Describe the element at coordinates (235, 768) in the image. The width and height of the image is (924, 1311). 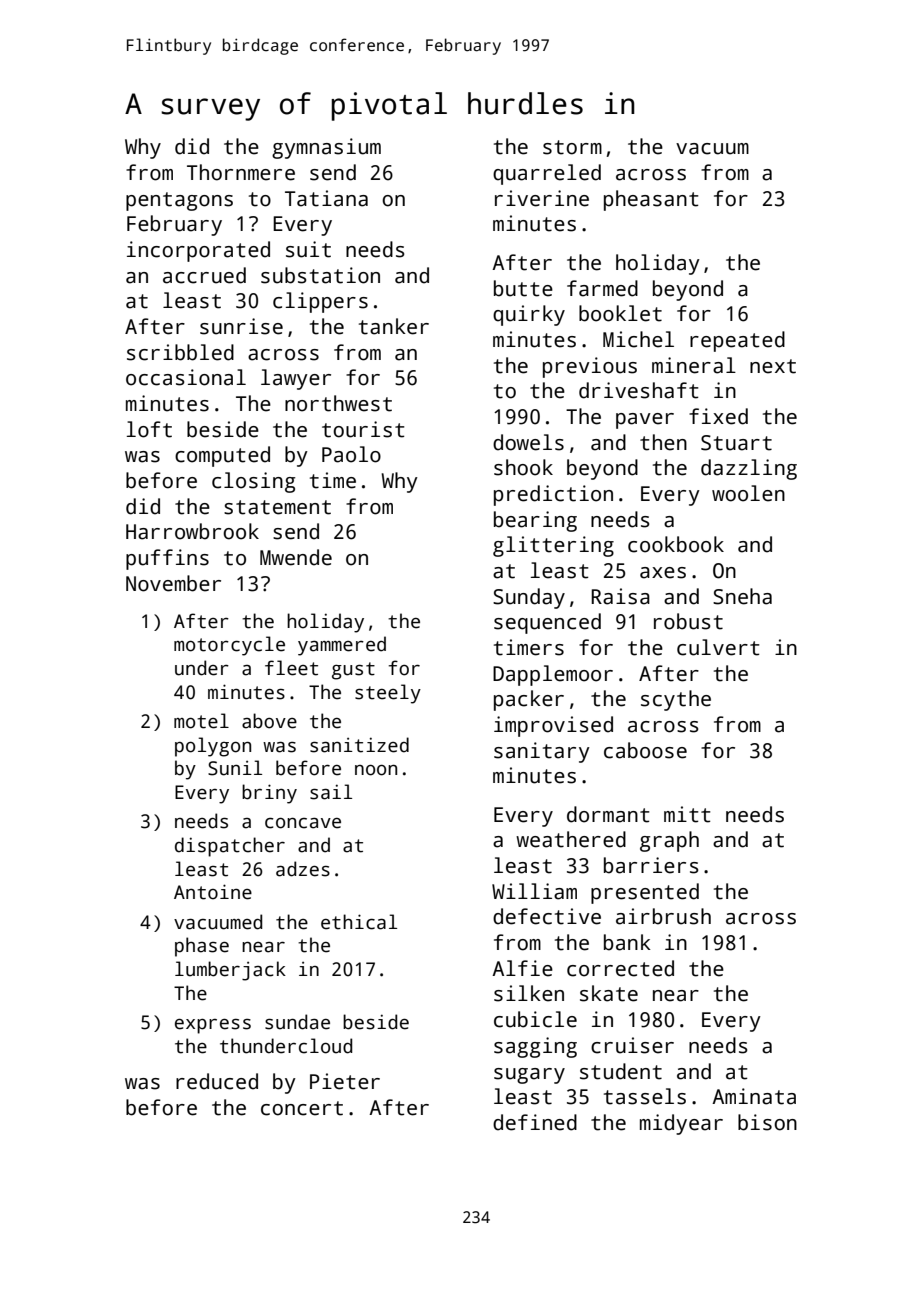
I see `Sunil` at that location.
